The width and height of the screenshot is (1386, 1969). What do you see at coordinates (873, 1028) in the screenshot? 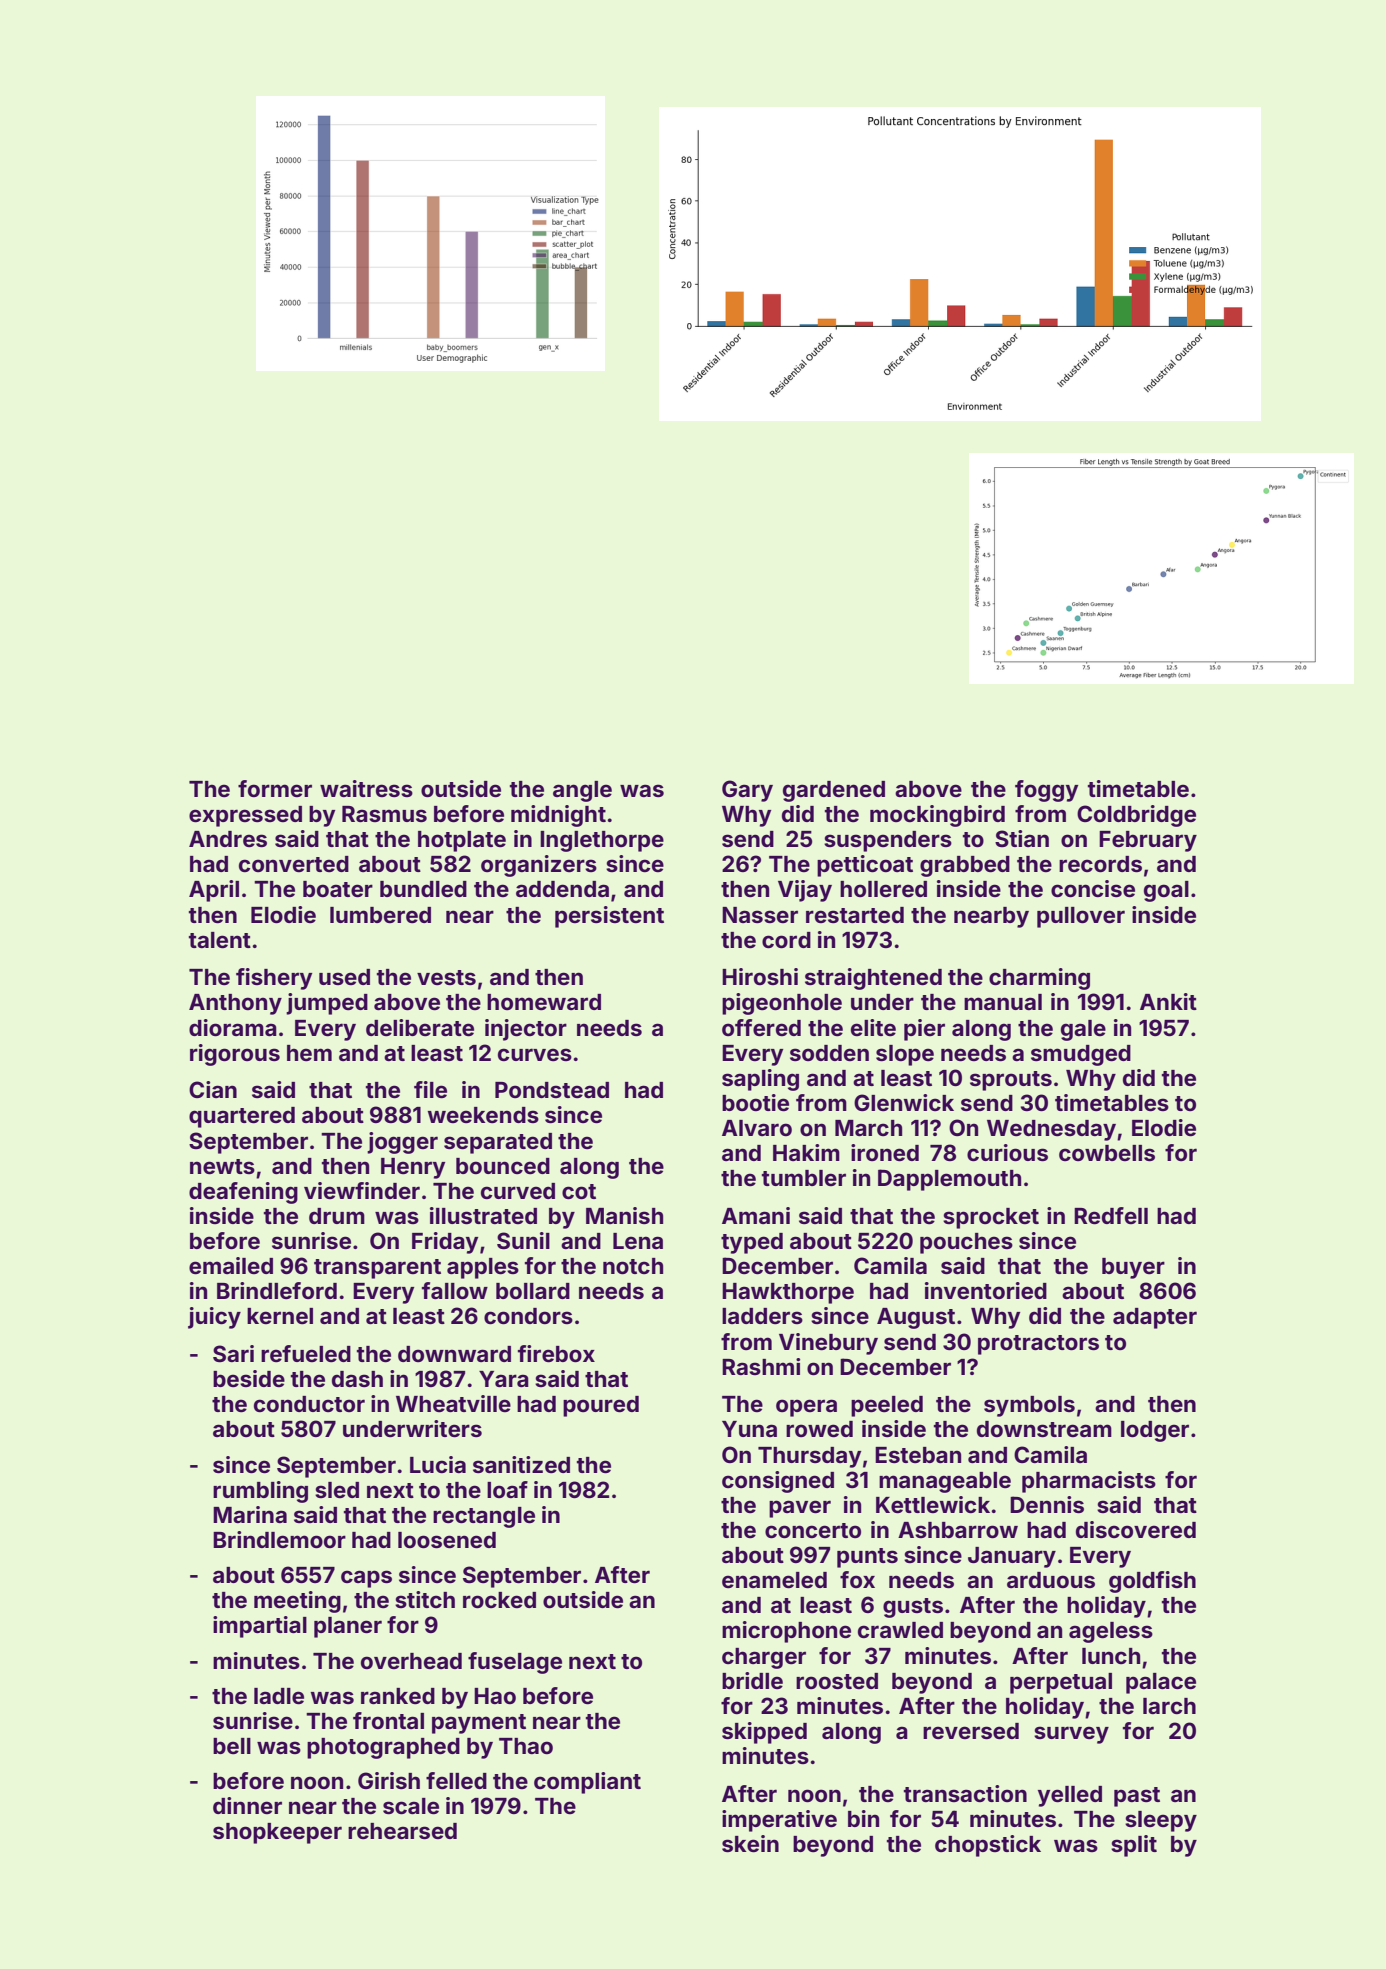
I see `elite` at bounding box center [873, 1028].
